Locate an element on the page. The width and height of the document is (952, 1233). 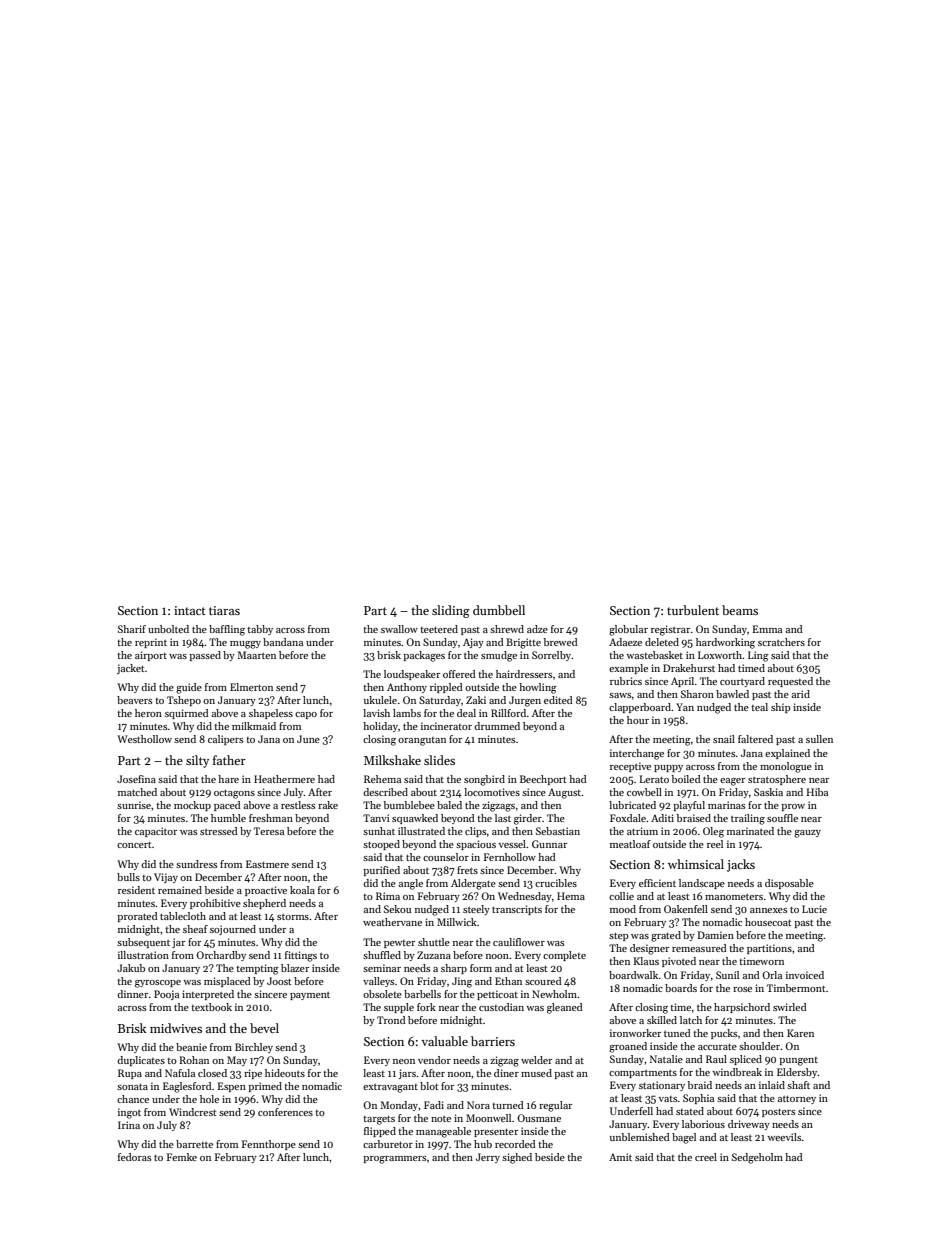
muggy is located at coordinates (245, 645).
